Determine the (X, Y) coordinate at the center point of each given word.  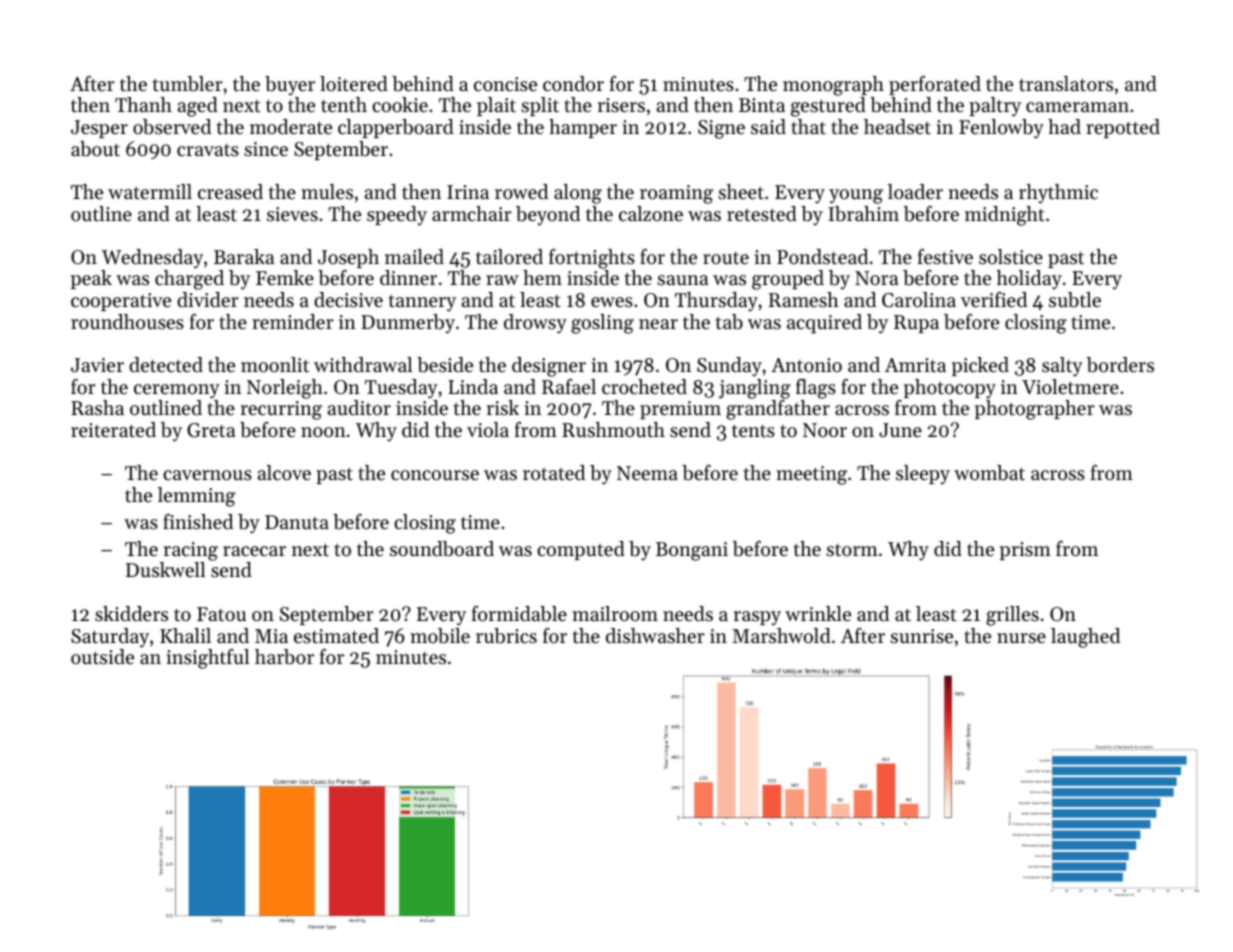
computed (581, 550)
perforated (935, 85)
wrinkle (818, 614)
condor (573, 84)
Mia (271, 636)
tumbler (188, 84)
